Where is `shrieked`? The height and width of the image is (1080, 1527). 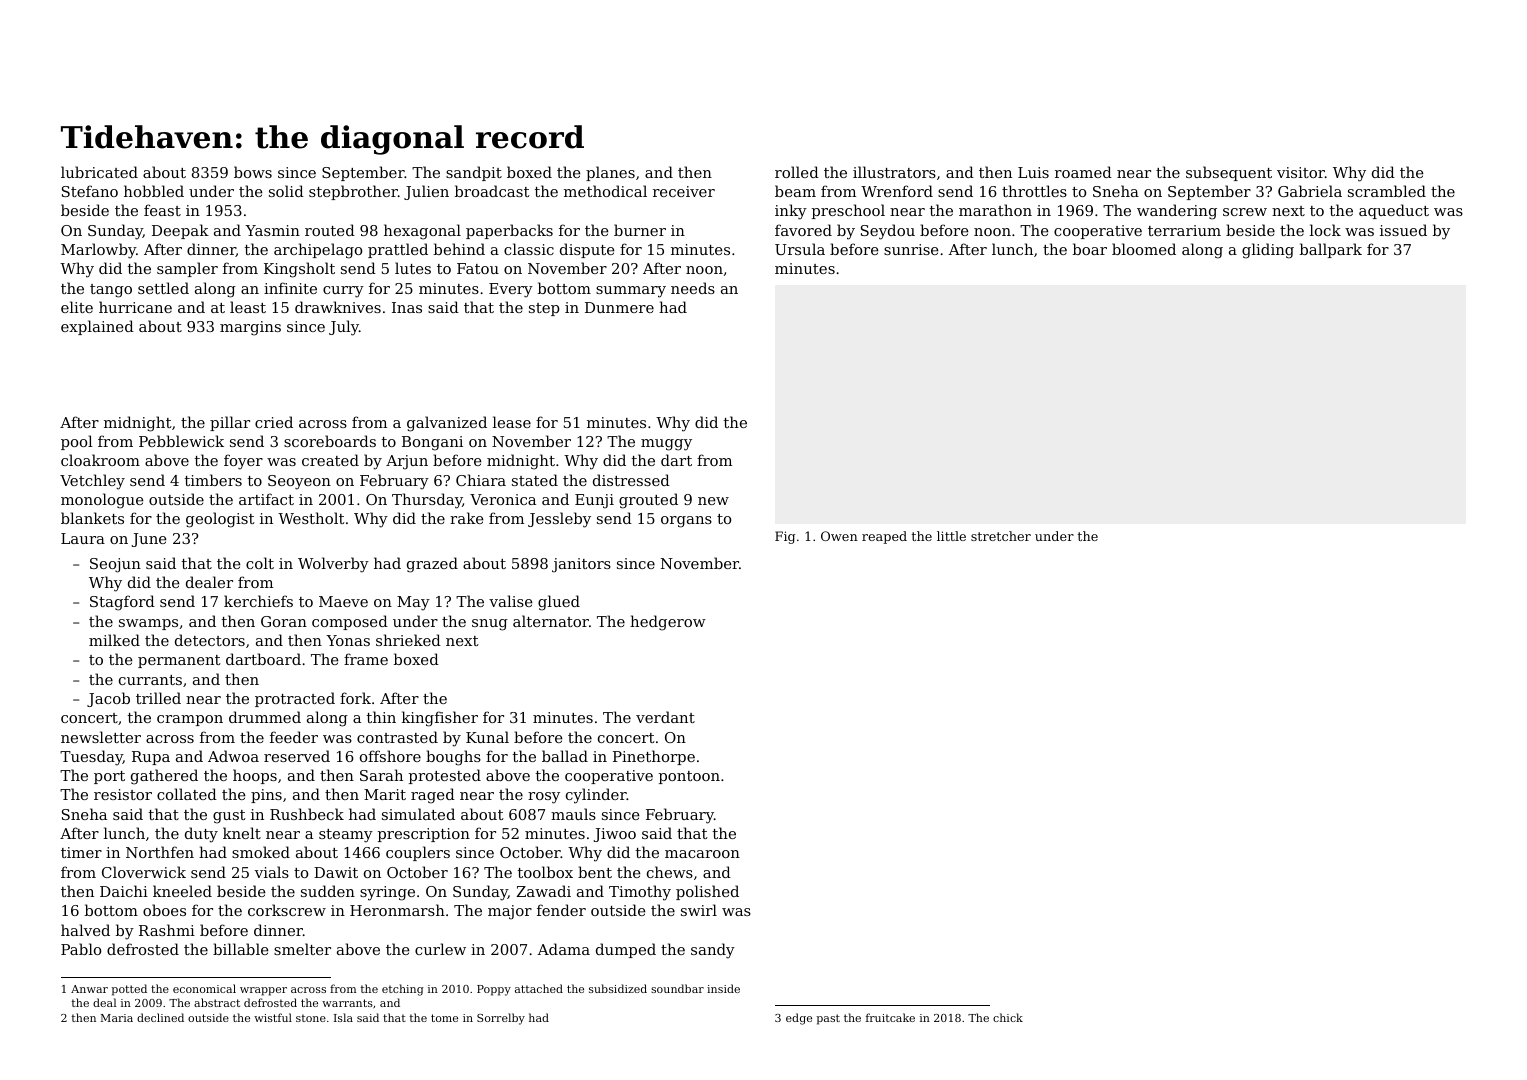
shrieked is located at coordinates (408, 640).
